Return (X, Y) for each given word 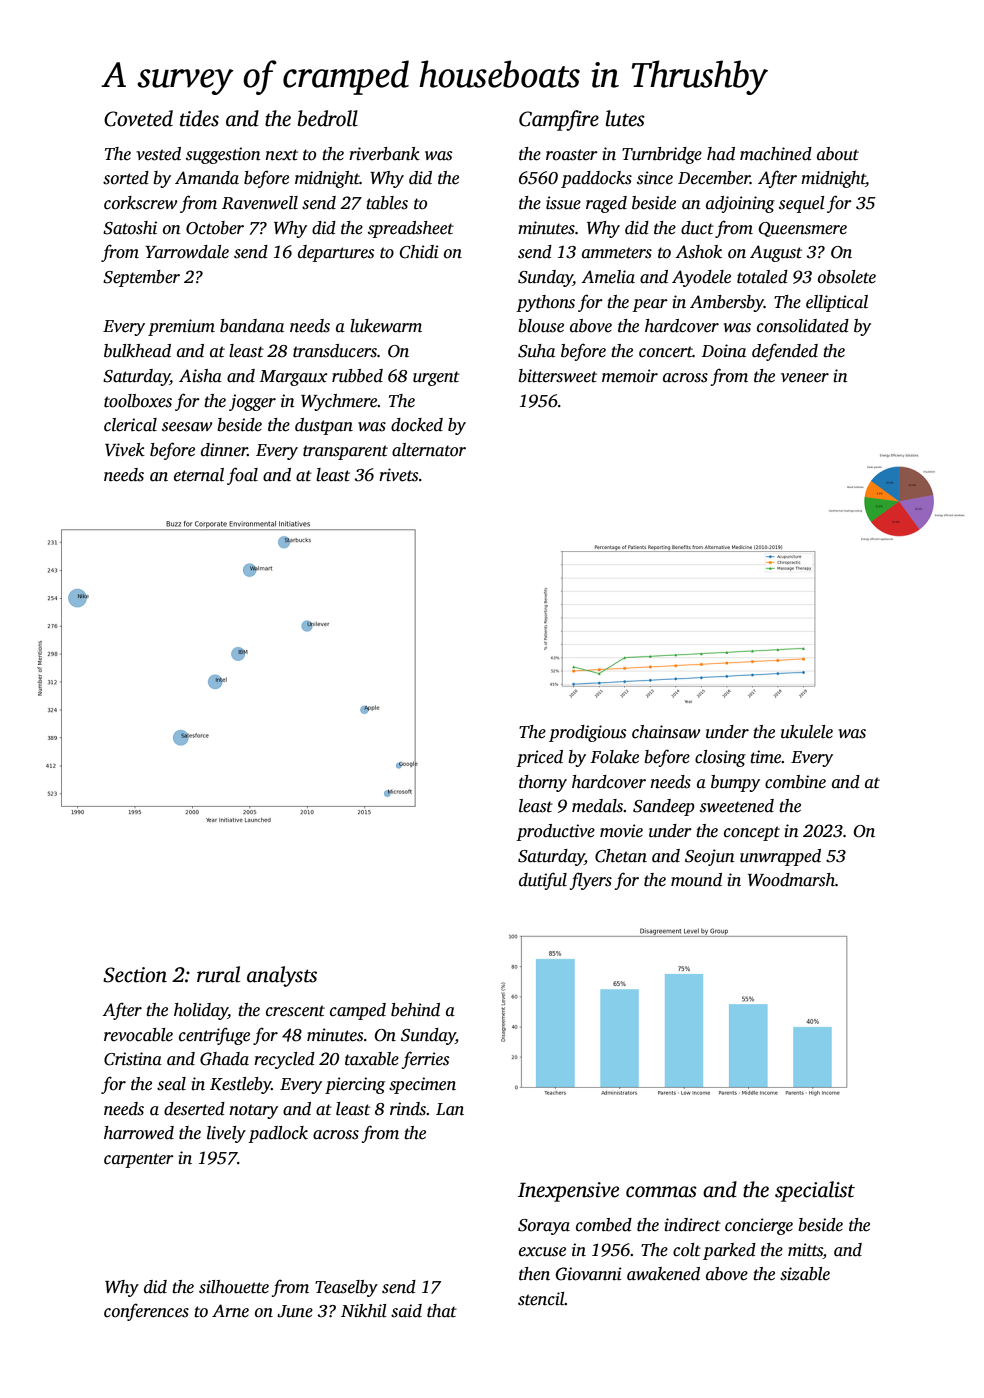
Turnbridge (662, 155)
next (281, 155)
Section (135, 975)
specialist (815, 1191)
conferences (146, 1312)
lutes (625, 118)
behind (415, 1010)
